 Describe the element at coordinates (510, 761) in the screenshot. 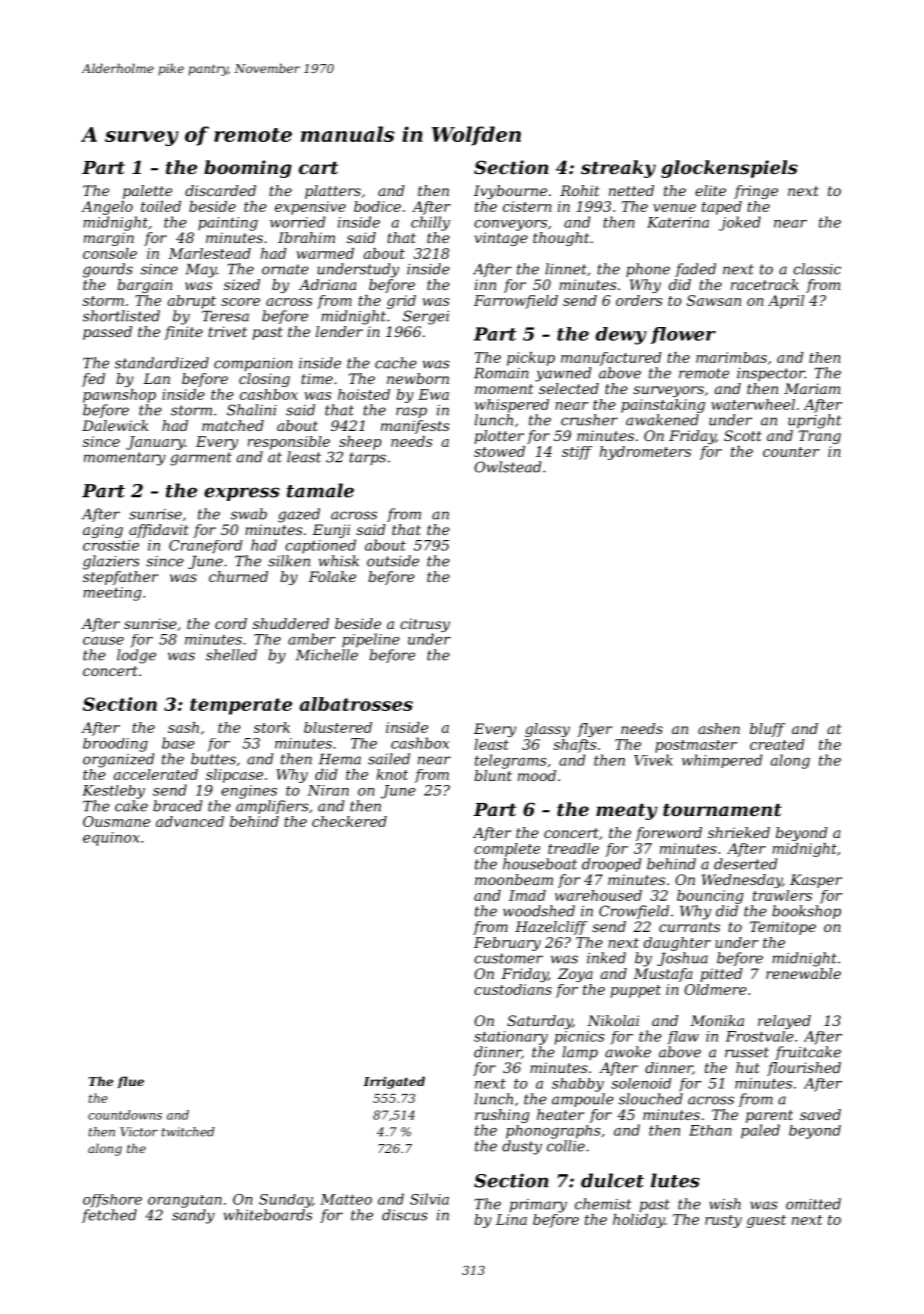

I see `telegrams` at that location.
